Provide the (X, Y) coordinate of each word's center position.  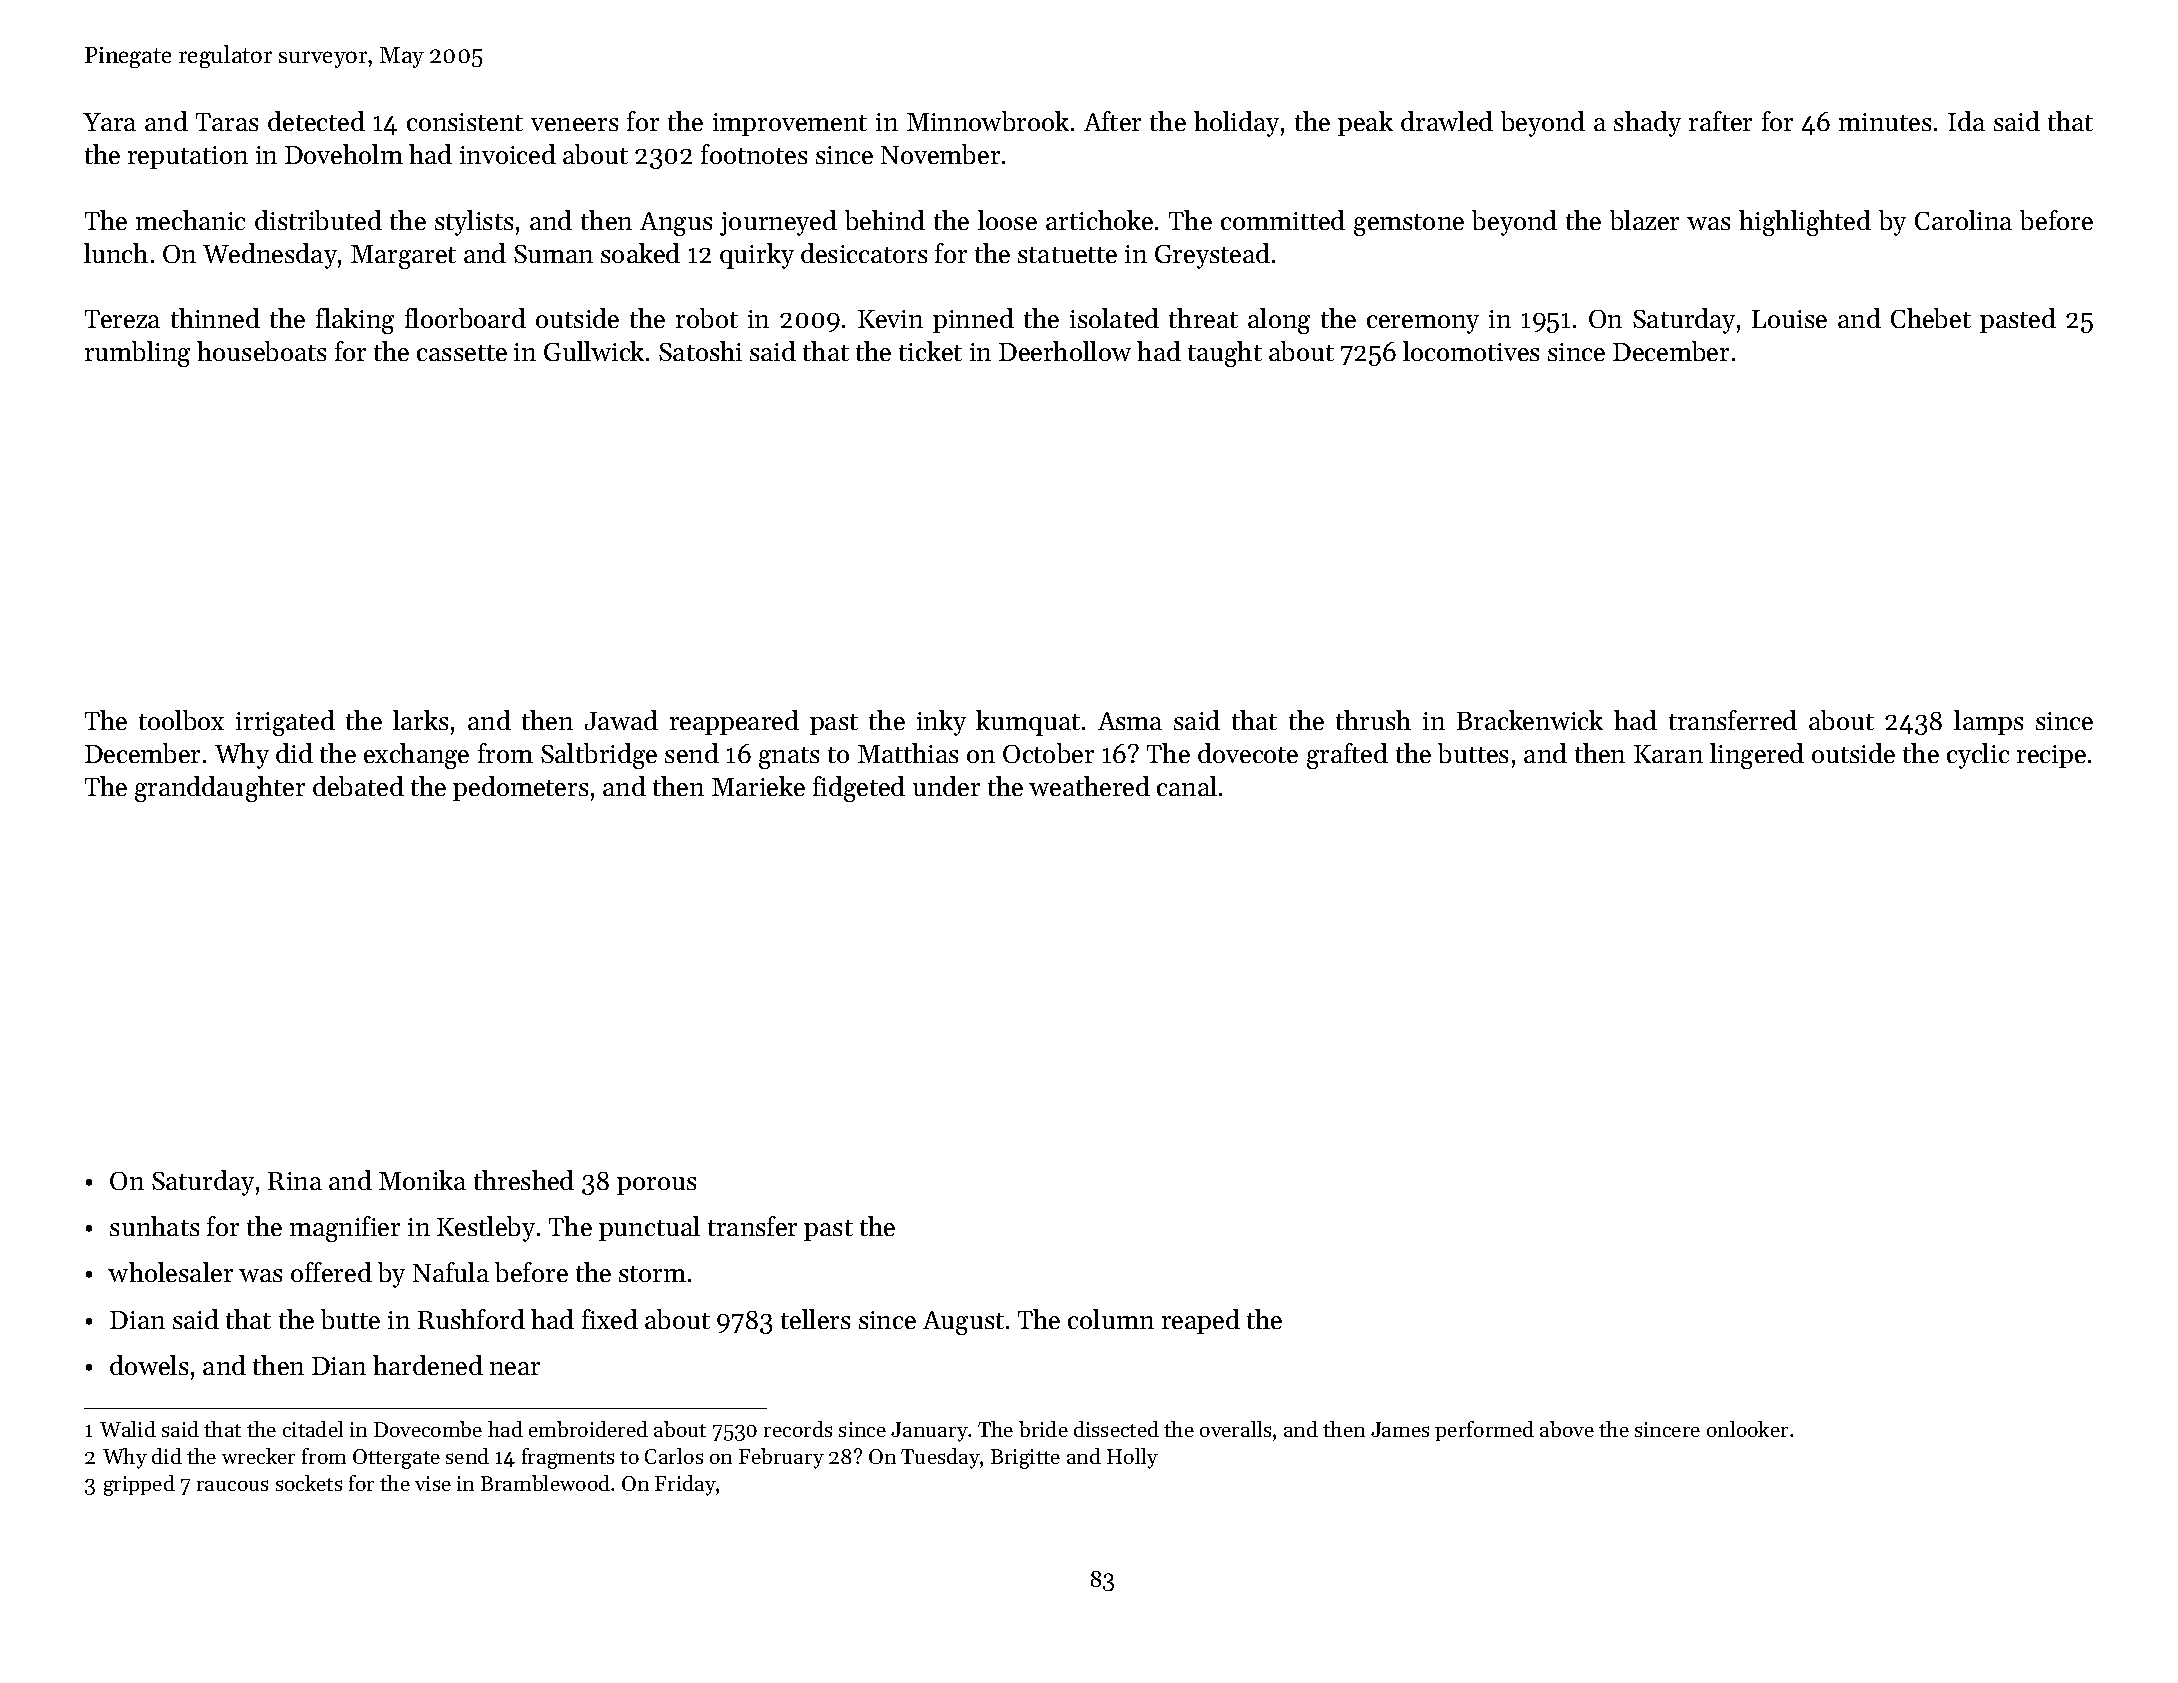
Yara (109, 122)
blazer (1644, 220)
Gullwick (594, 351)
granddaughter (220, 789)
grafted (1347, 756)
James (1400, 1429)
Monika (422, 1180)
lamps (1988, 722)
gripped (139, 1485)
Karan (1668, 754)
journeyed (778, 223)
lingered (1757, 756)
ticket (930, 351)
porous (656, 1186)
